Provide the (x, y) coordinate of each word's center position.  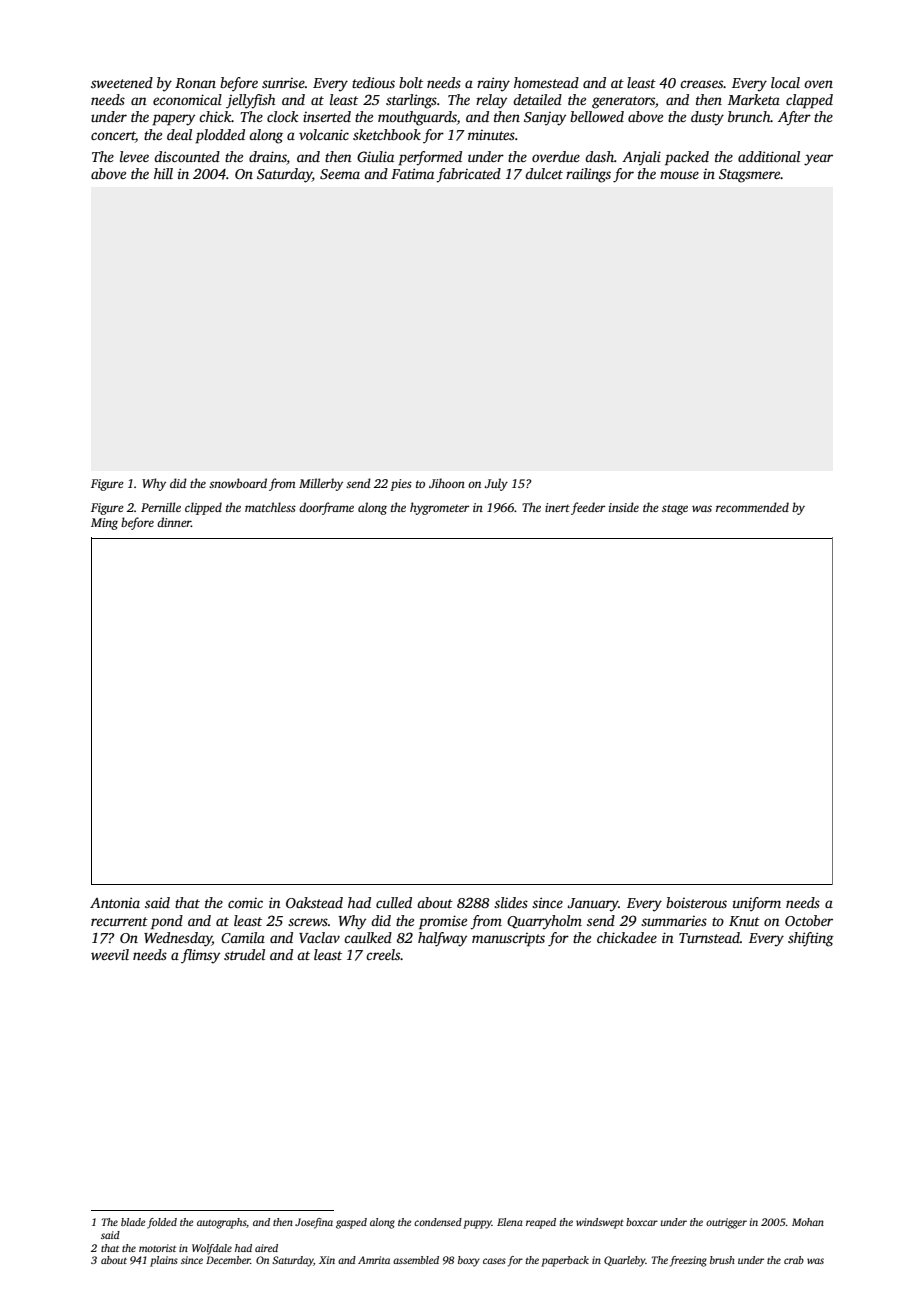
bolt (411, 82)
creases (702, 84)
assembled (416, 1260)
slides (511, 902)
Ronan (195, 83)
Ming (104, 524)
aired (266, 1248)
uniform (757, 904)
